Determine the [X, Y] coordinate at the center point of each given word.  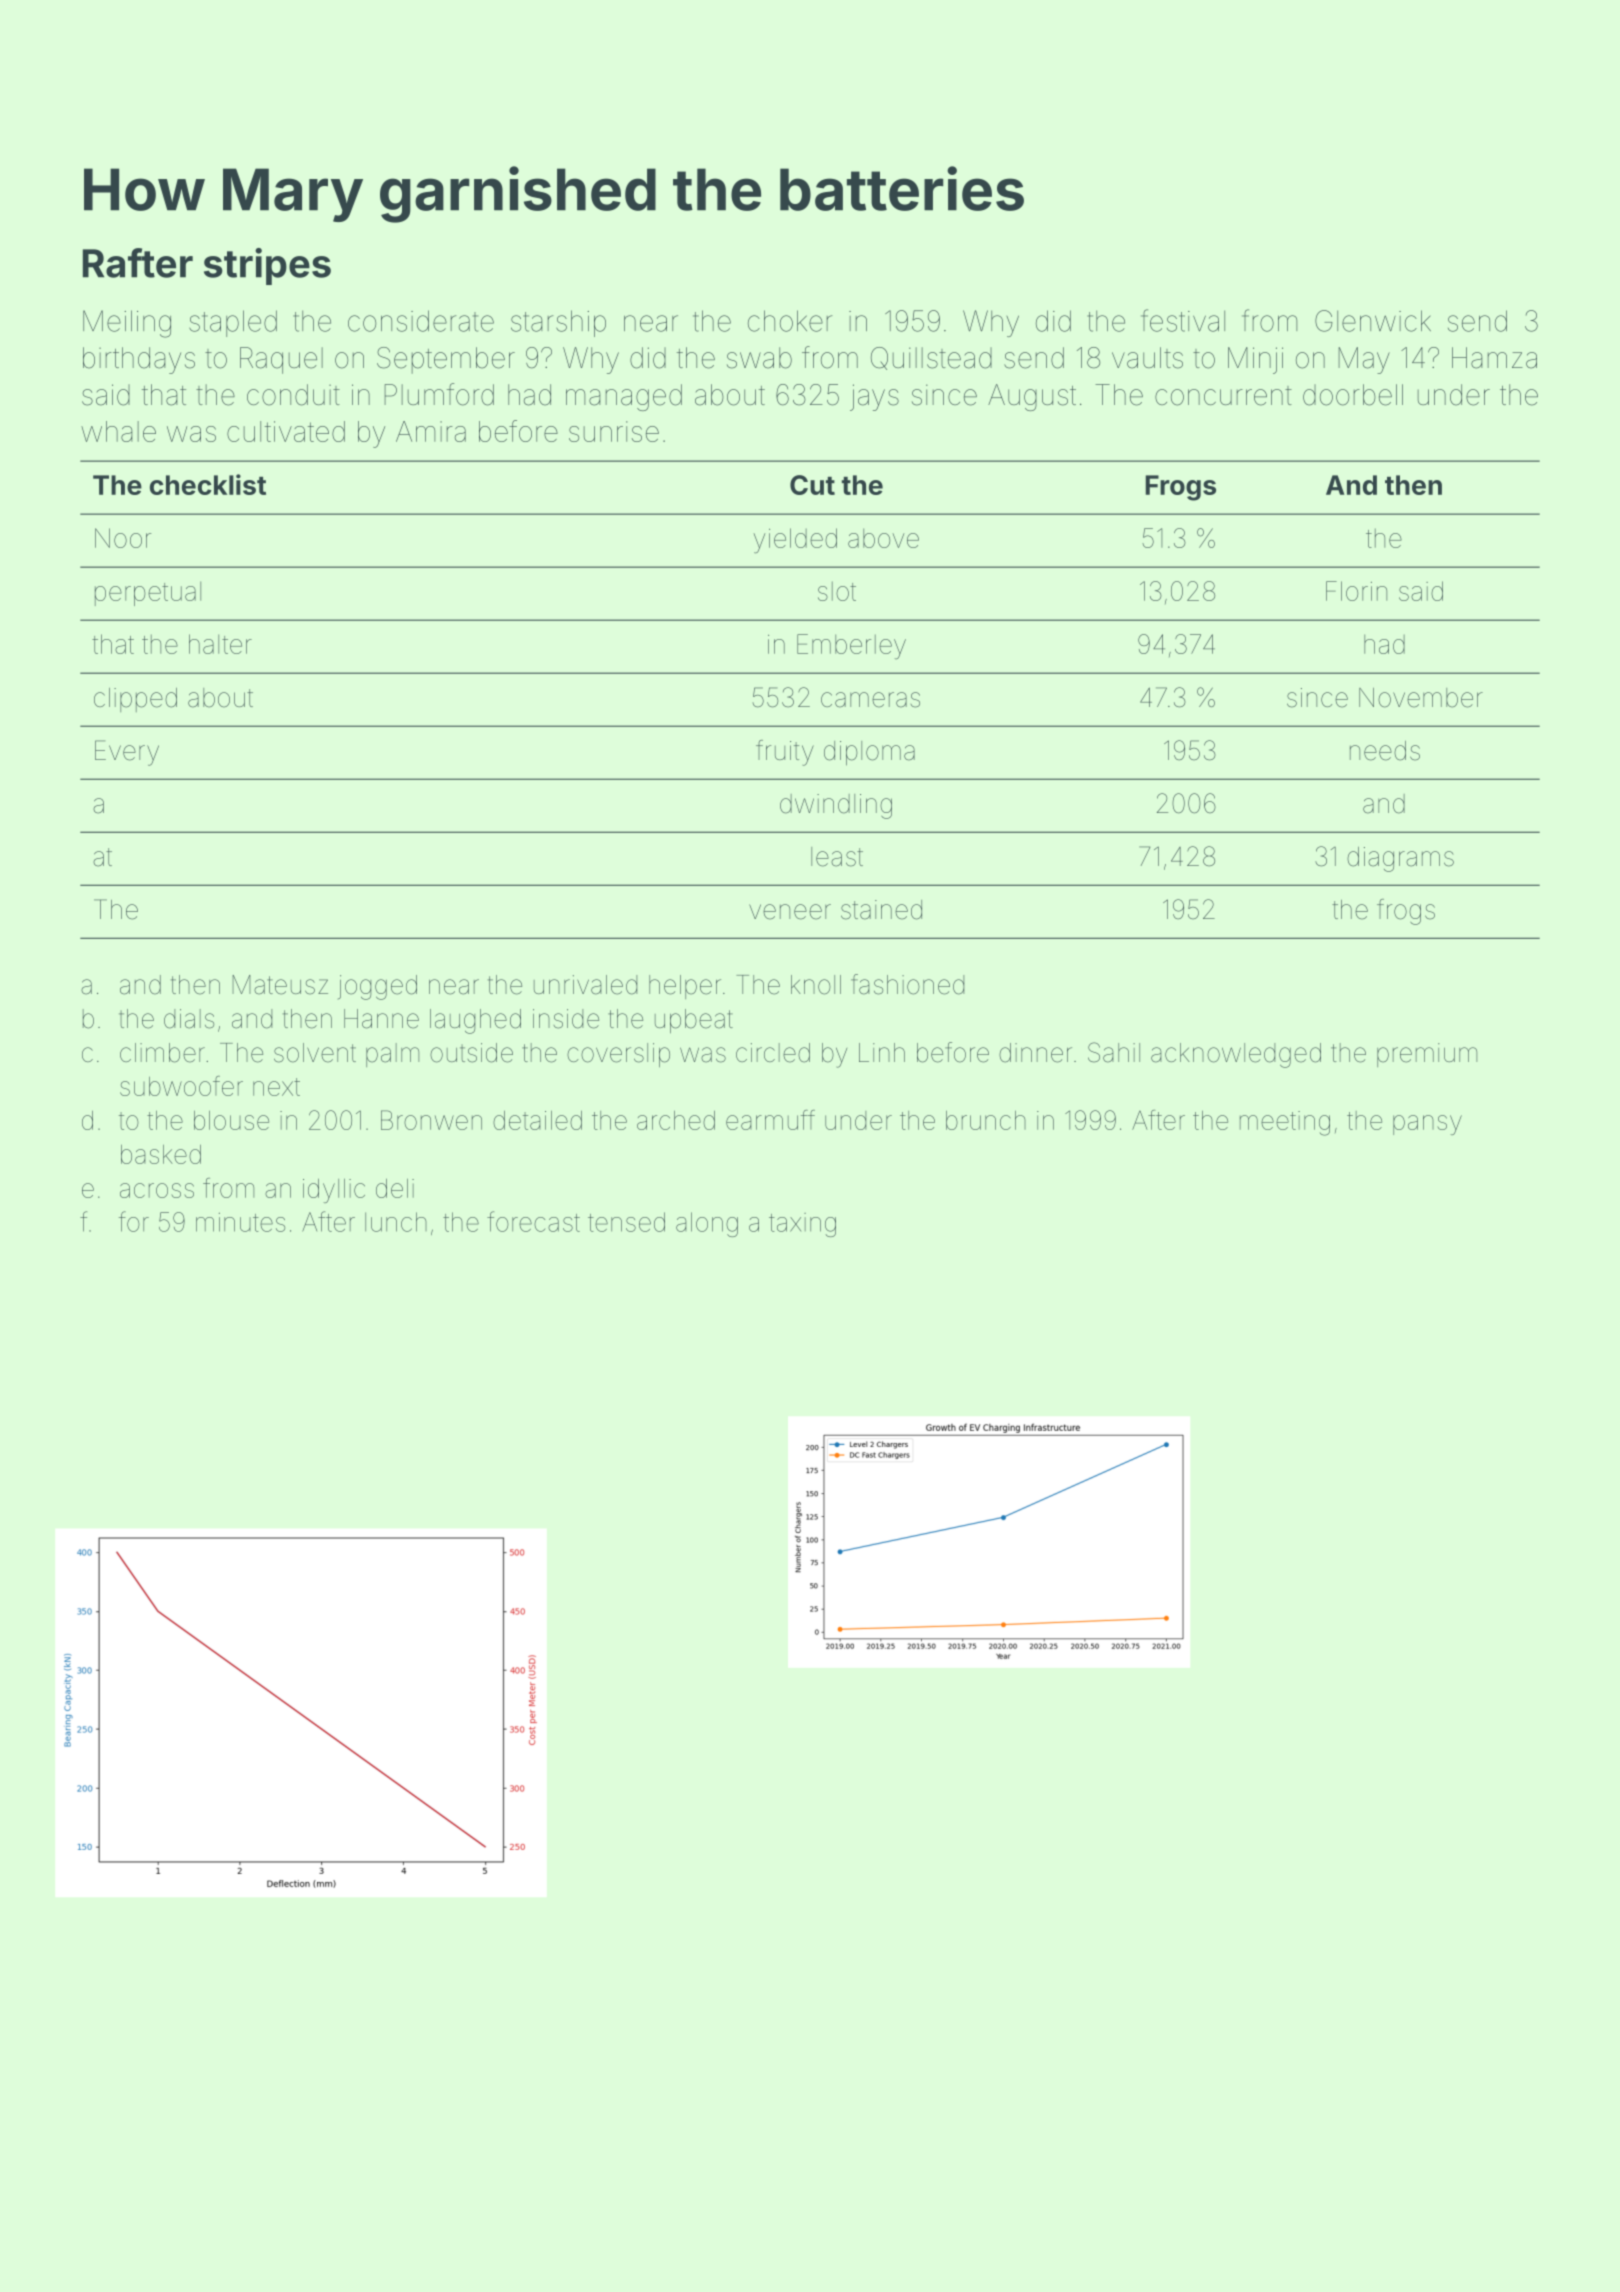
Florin [1356, 591]
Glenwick [1373, 321]
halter [220, 644]
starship [558, 323]
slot [837, 591]
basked [161, 1154]
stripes [267, 266]
